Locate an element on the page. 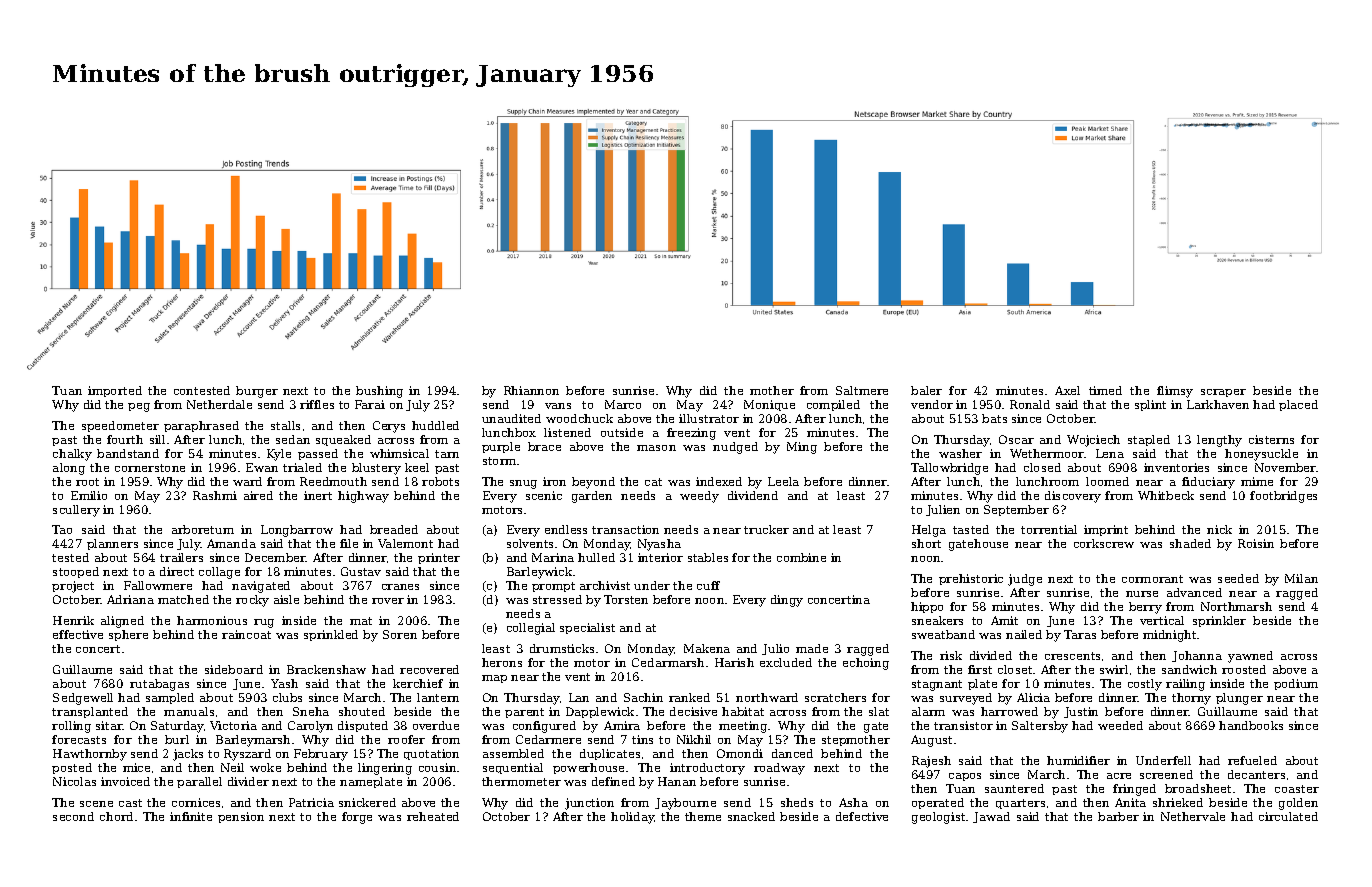 The image size is (1372, 887). aired is located at coordinates (258, 495).
